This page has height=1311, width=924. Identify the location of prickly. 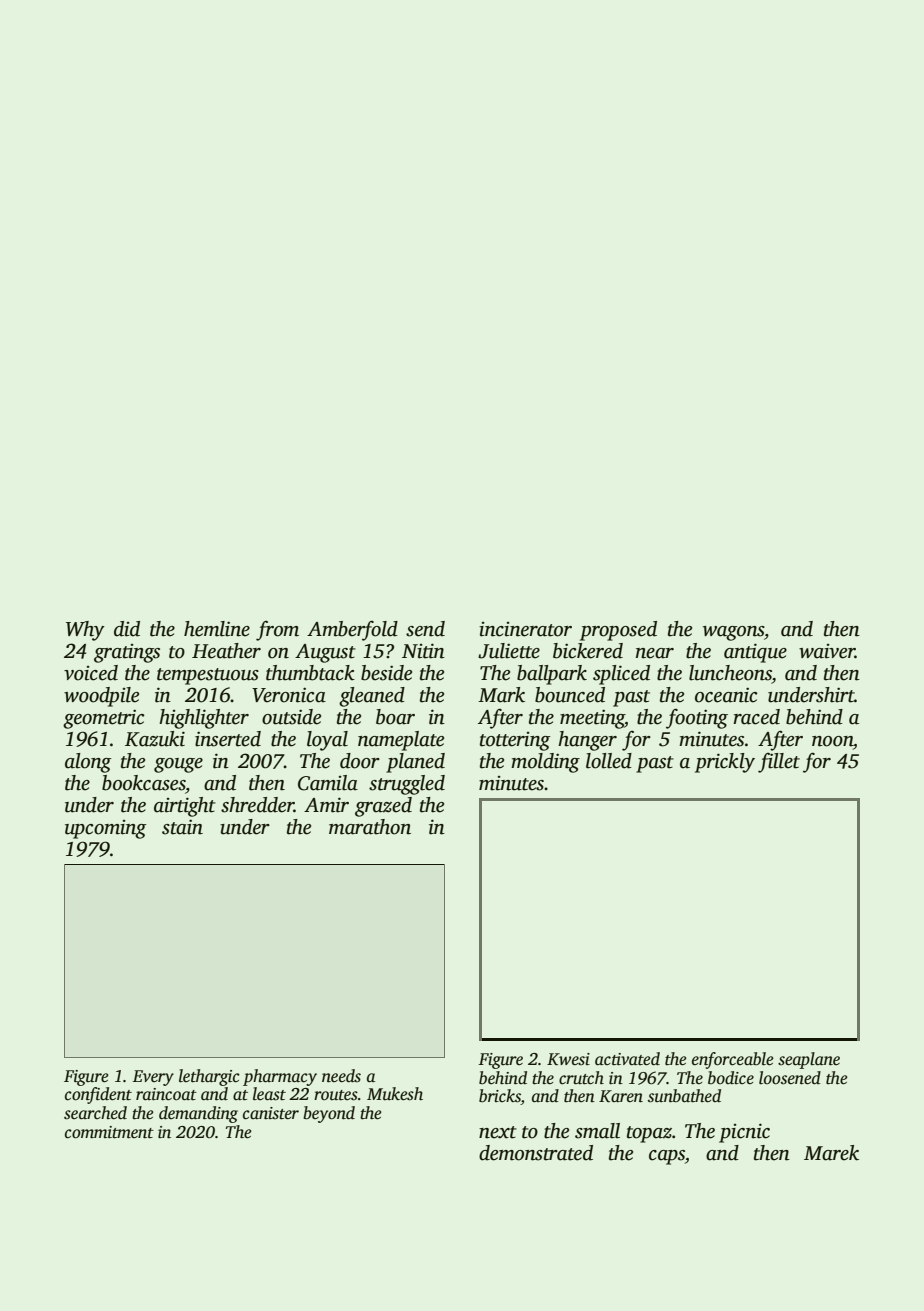
(725, 763).
